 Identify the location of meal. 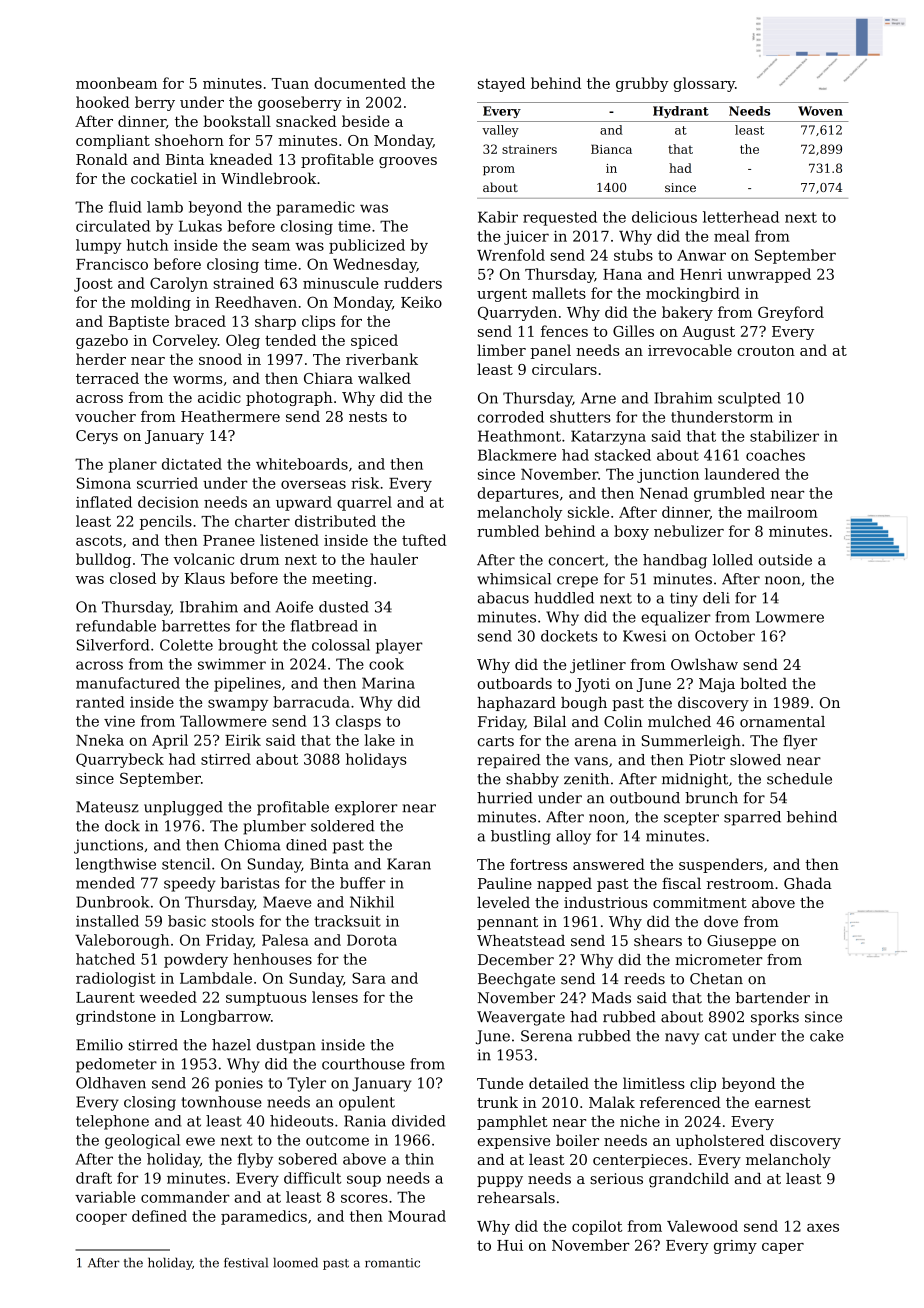
(731, 236).
